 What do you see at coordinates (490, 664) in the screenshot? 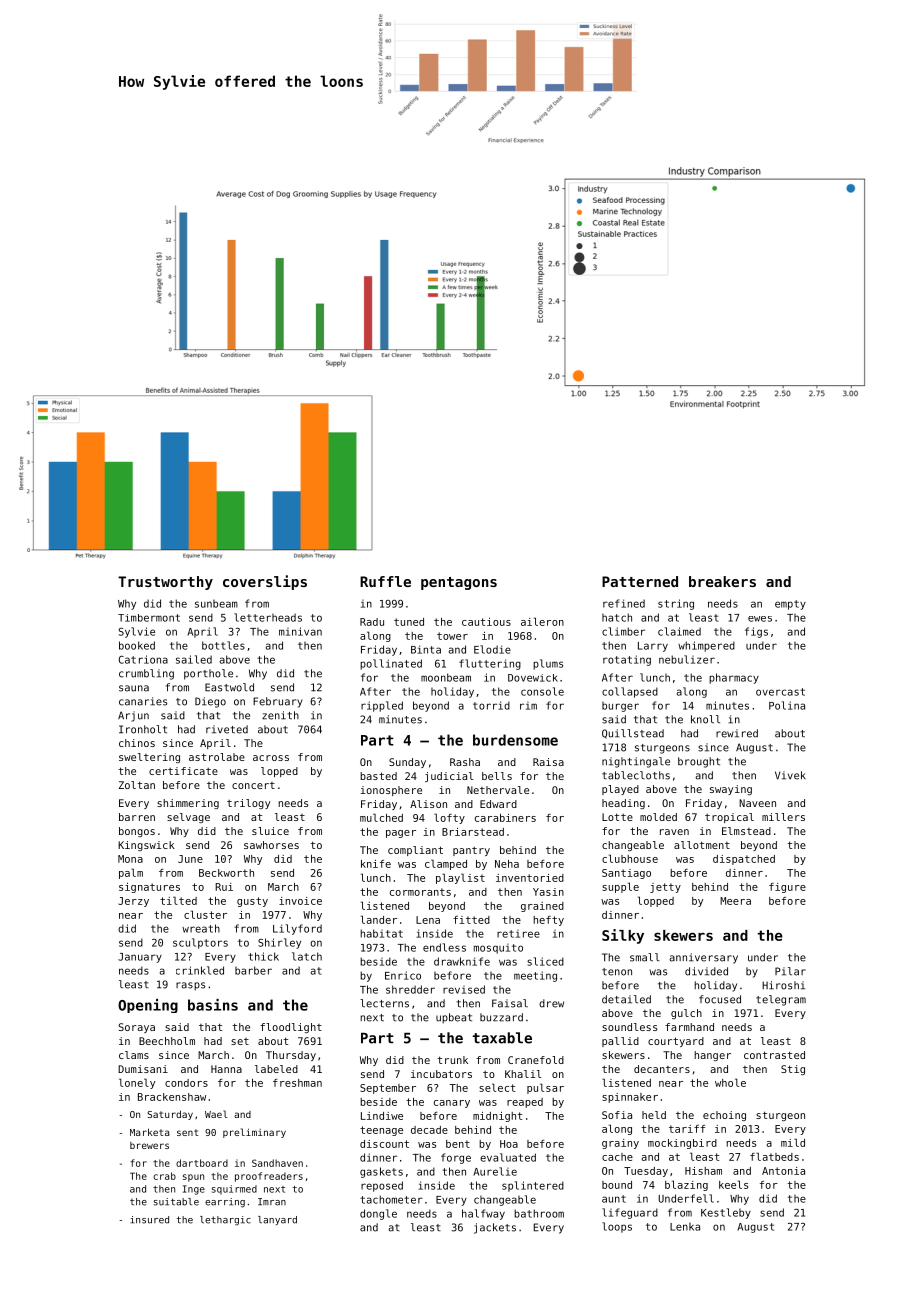
I see `fluttering` at bounding box center [490, 664].
